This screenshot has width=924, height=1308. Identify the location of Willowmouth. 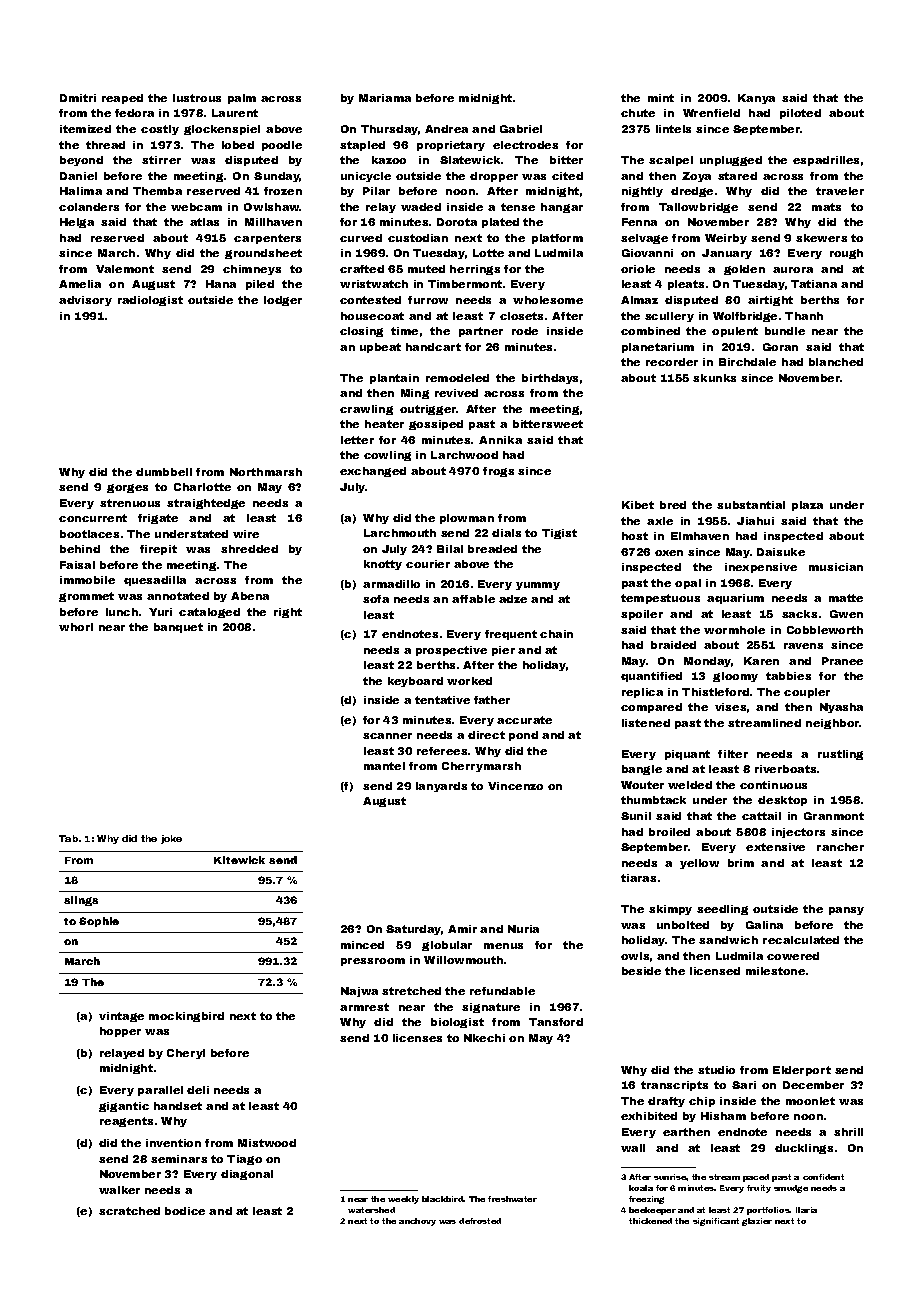
(463, 960).
